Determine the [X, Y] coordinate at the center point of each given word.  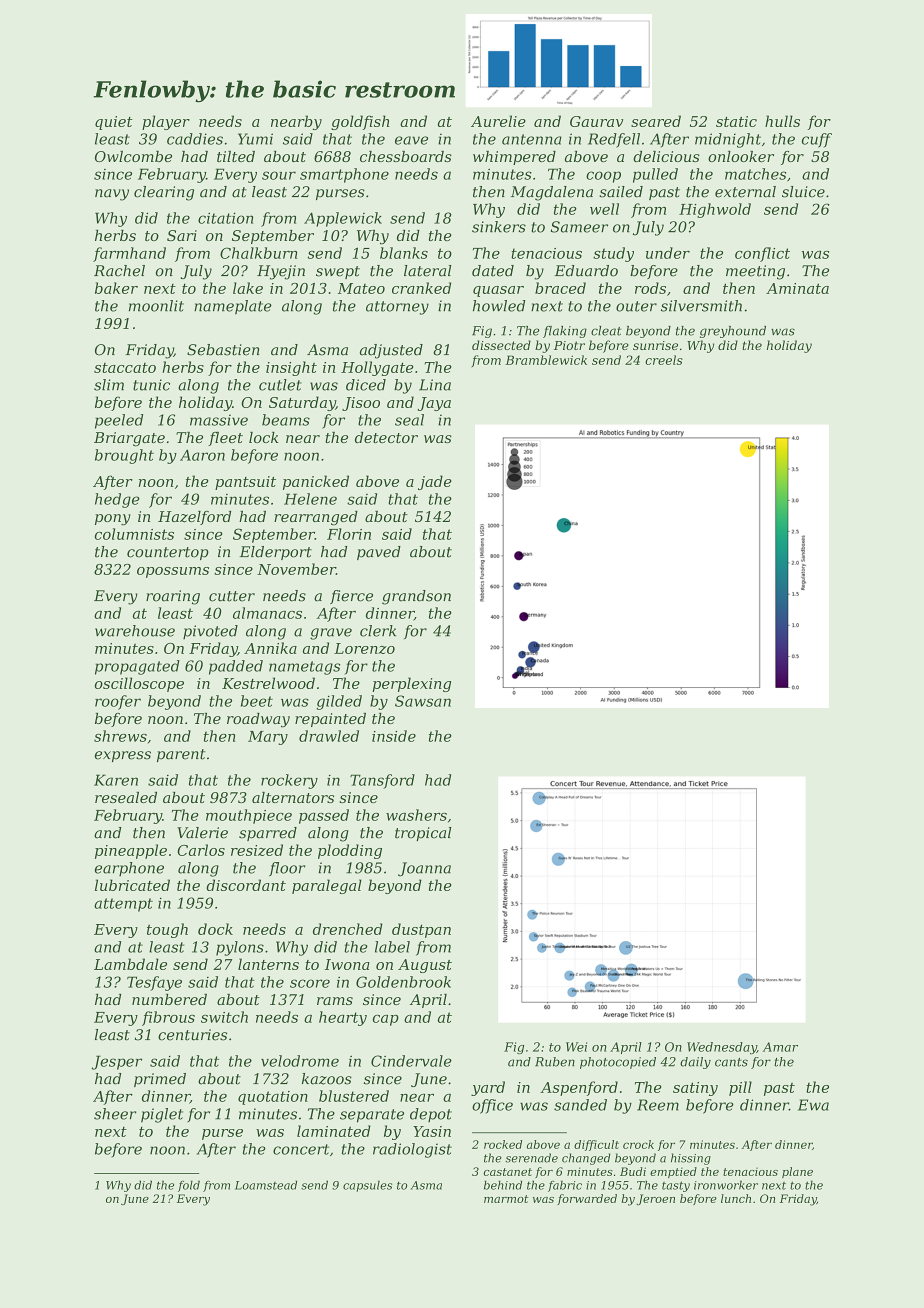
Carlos [201, 850]
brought [124, 456]
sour [279, 175]
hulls [782, 121]
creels [664, 360]
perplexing [411, 684]
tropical [423, 834]
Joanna [424, 869]
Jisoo [361, 404]
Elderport [275, 553]
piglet [162, 1115]
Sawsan [423, 701]
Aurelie [498, 121]
